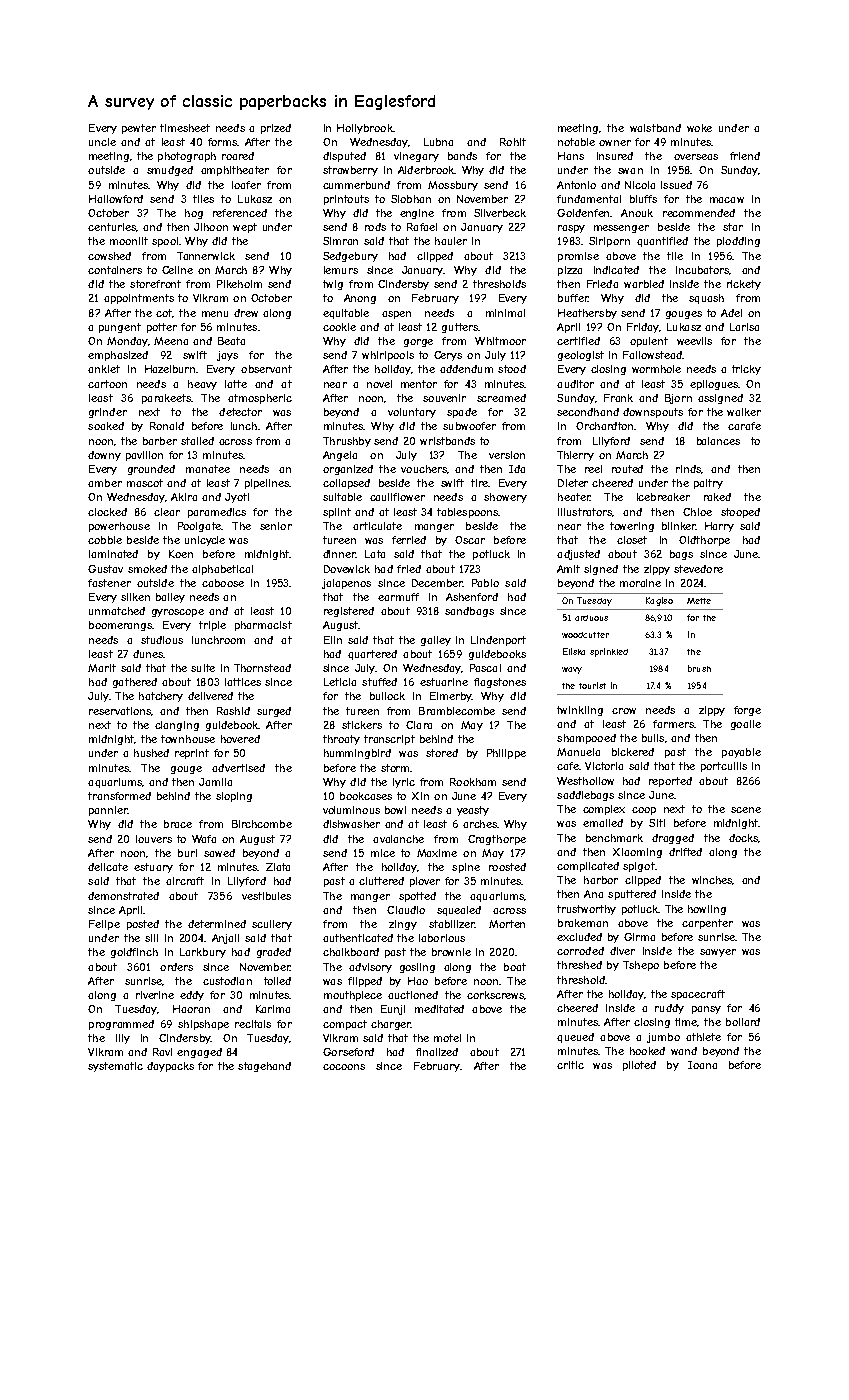 This screenshot has width=849, height=1400. Describe the element at coordinates (120, 711) in the screenshot. I see `reservations` at that location.
